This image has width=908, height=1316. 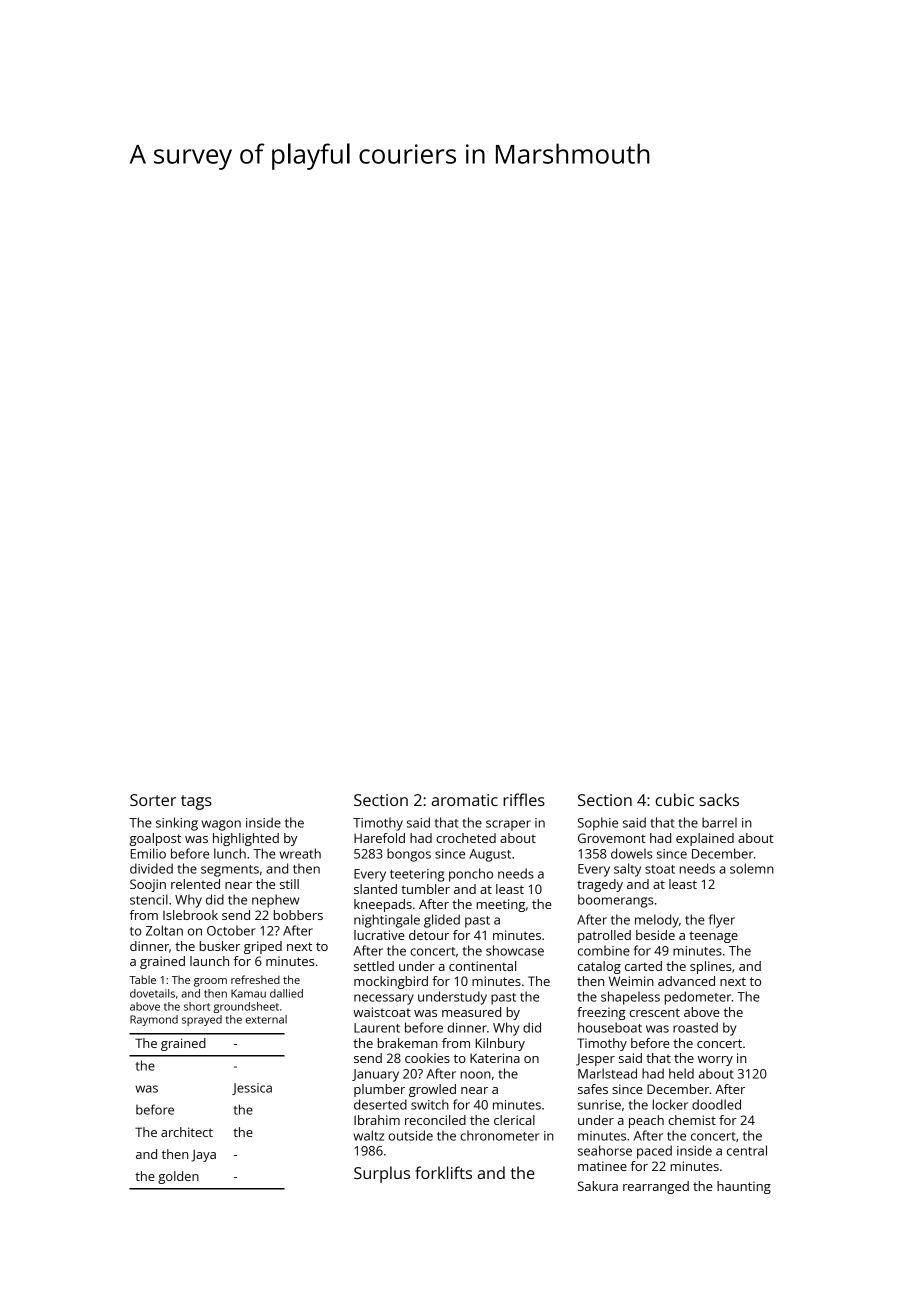 What do you see at coordinates (692, 1120) in the image?
I see `chemist` at bounding box center [692, 1120].
